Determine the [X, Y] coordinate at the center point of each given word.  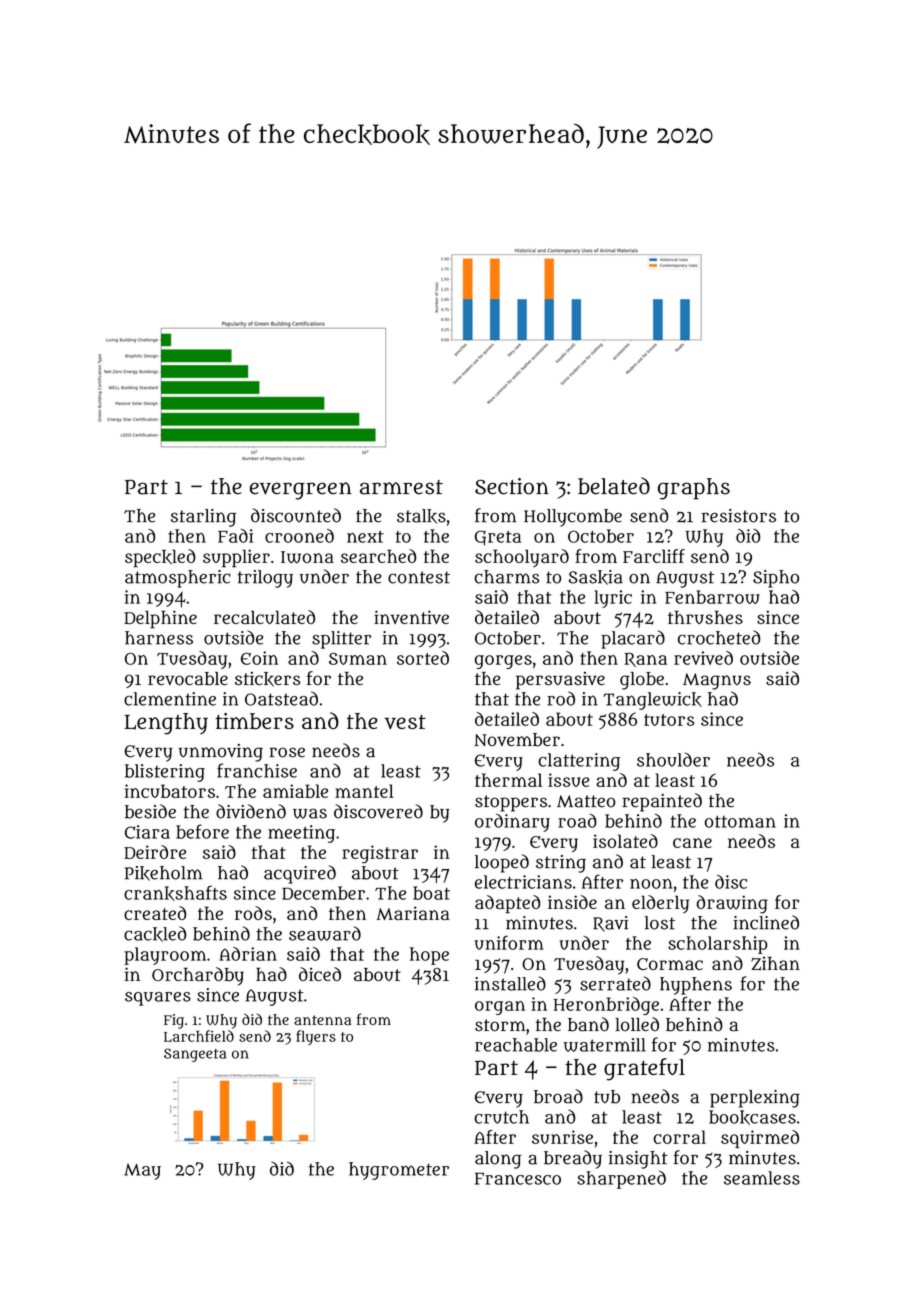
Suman [358, 659]
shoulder [673, 759]
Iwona [307, 557]
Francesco [518, 1178]
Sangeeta [195, 1055]
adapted [507, 904]
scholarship [718, 945]
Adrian [248, 954]
